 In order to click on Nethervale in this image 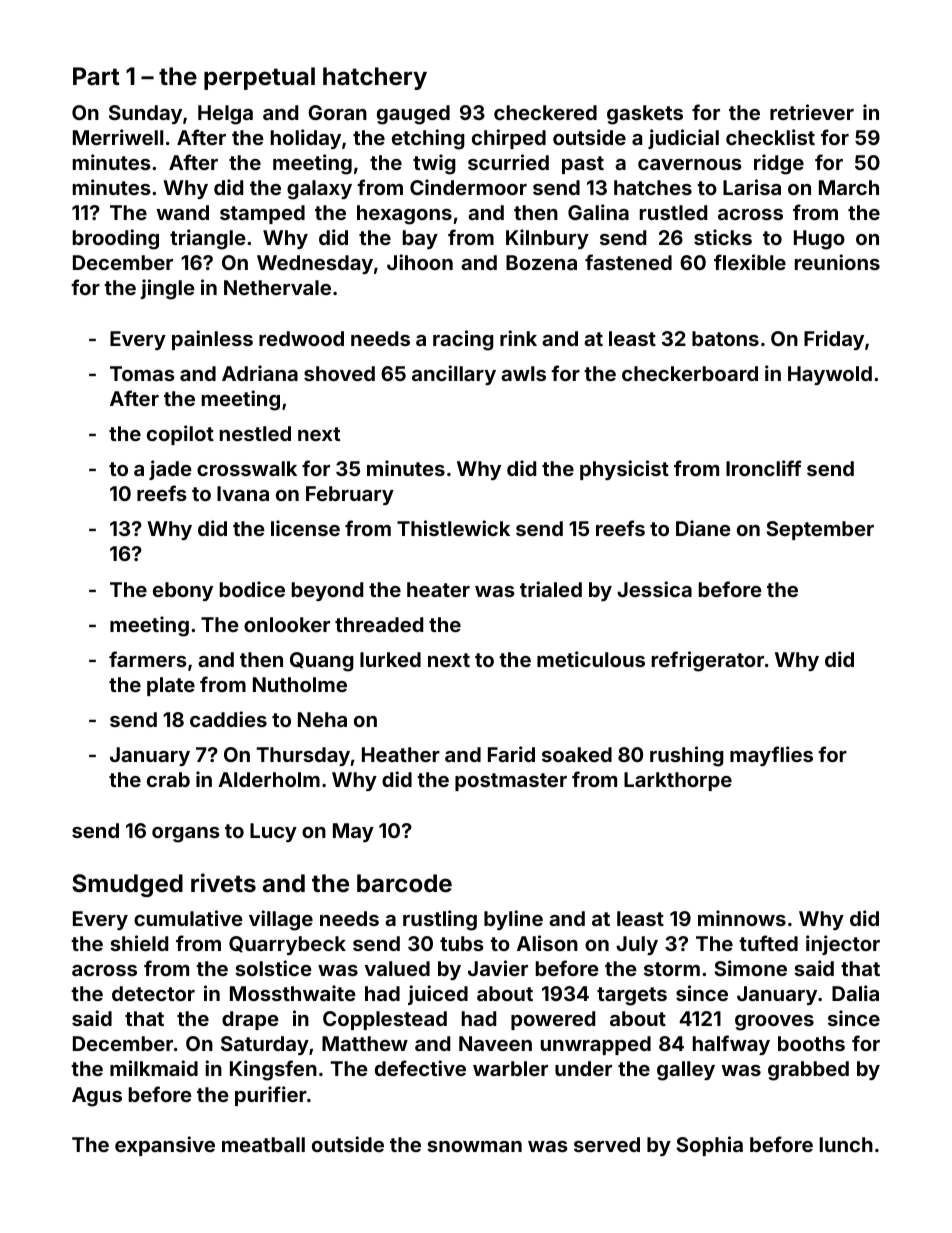, I will do `click(277, 287)`.
